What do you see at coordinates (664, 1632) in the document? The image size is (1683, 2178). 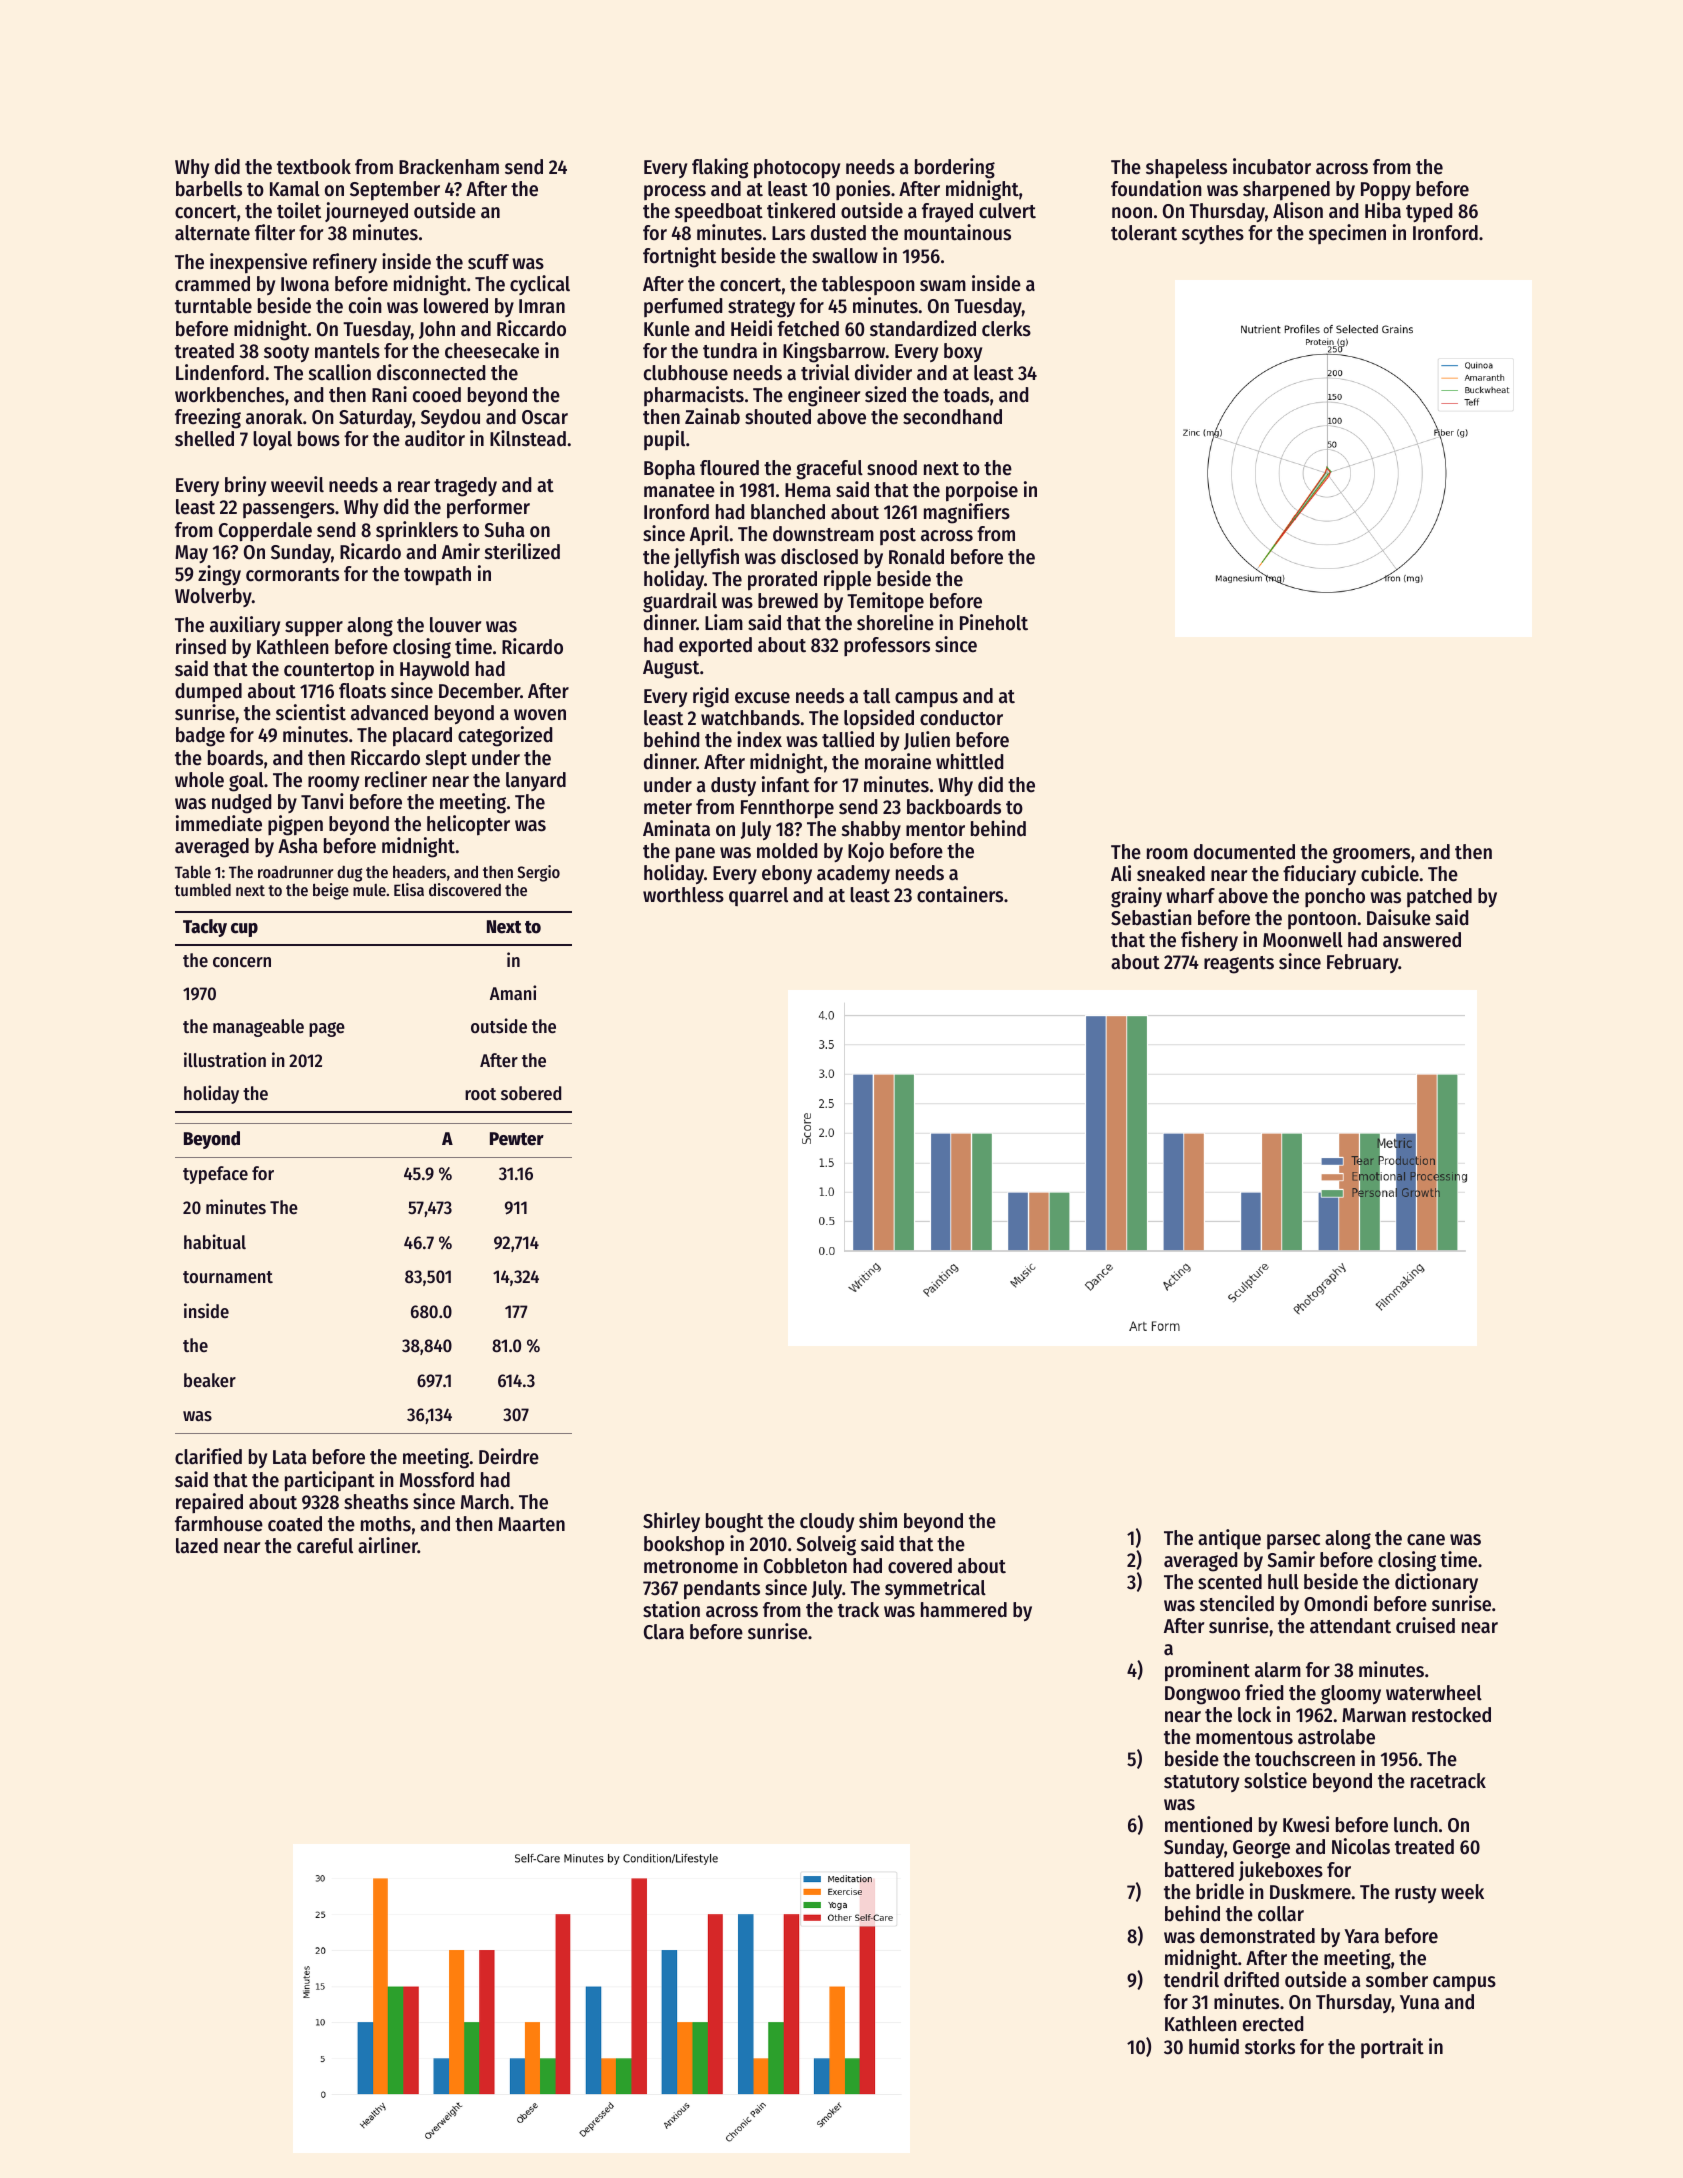 I see `Clara` at bounding box center [664, 1632].
